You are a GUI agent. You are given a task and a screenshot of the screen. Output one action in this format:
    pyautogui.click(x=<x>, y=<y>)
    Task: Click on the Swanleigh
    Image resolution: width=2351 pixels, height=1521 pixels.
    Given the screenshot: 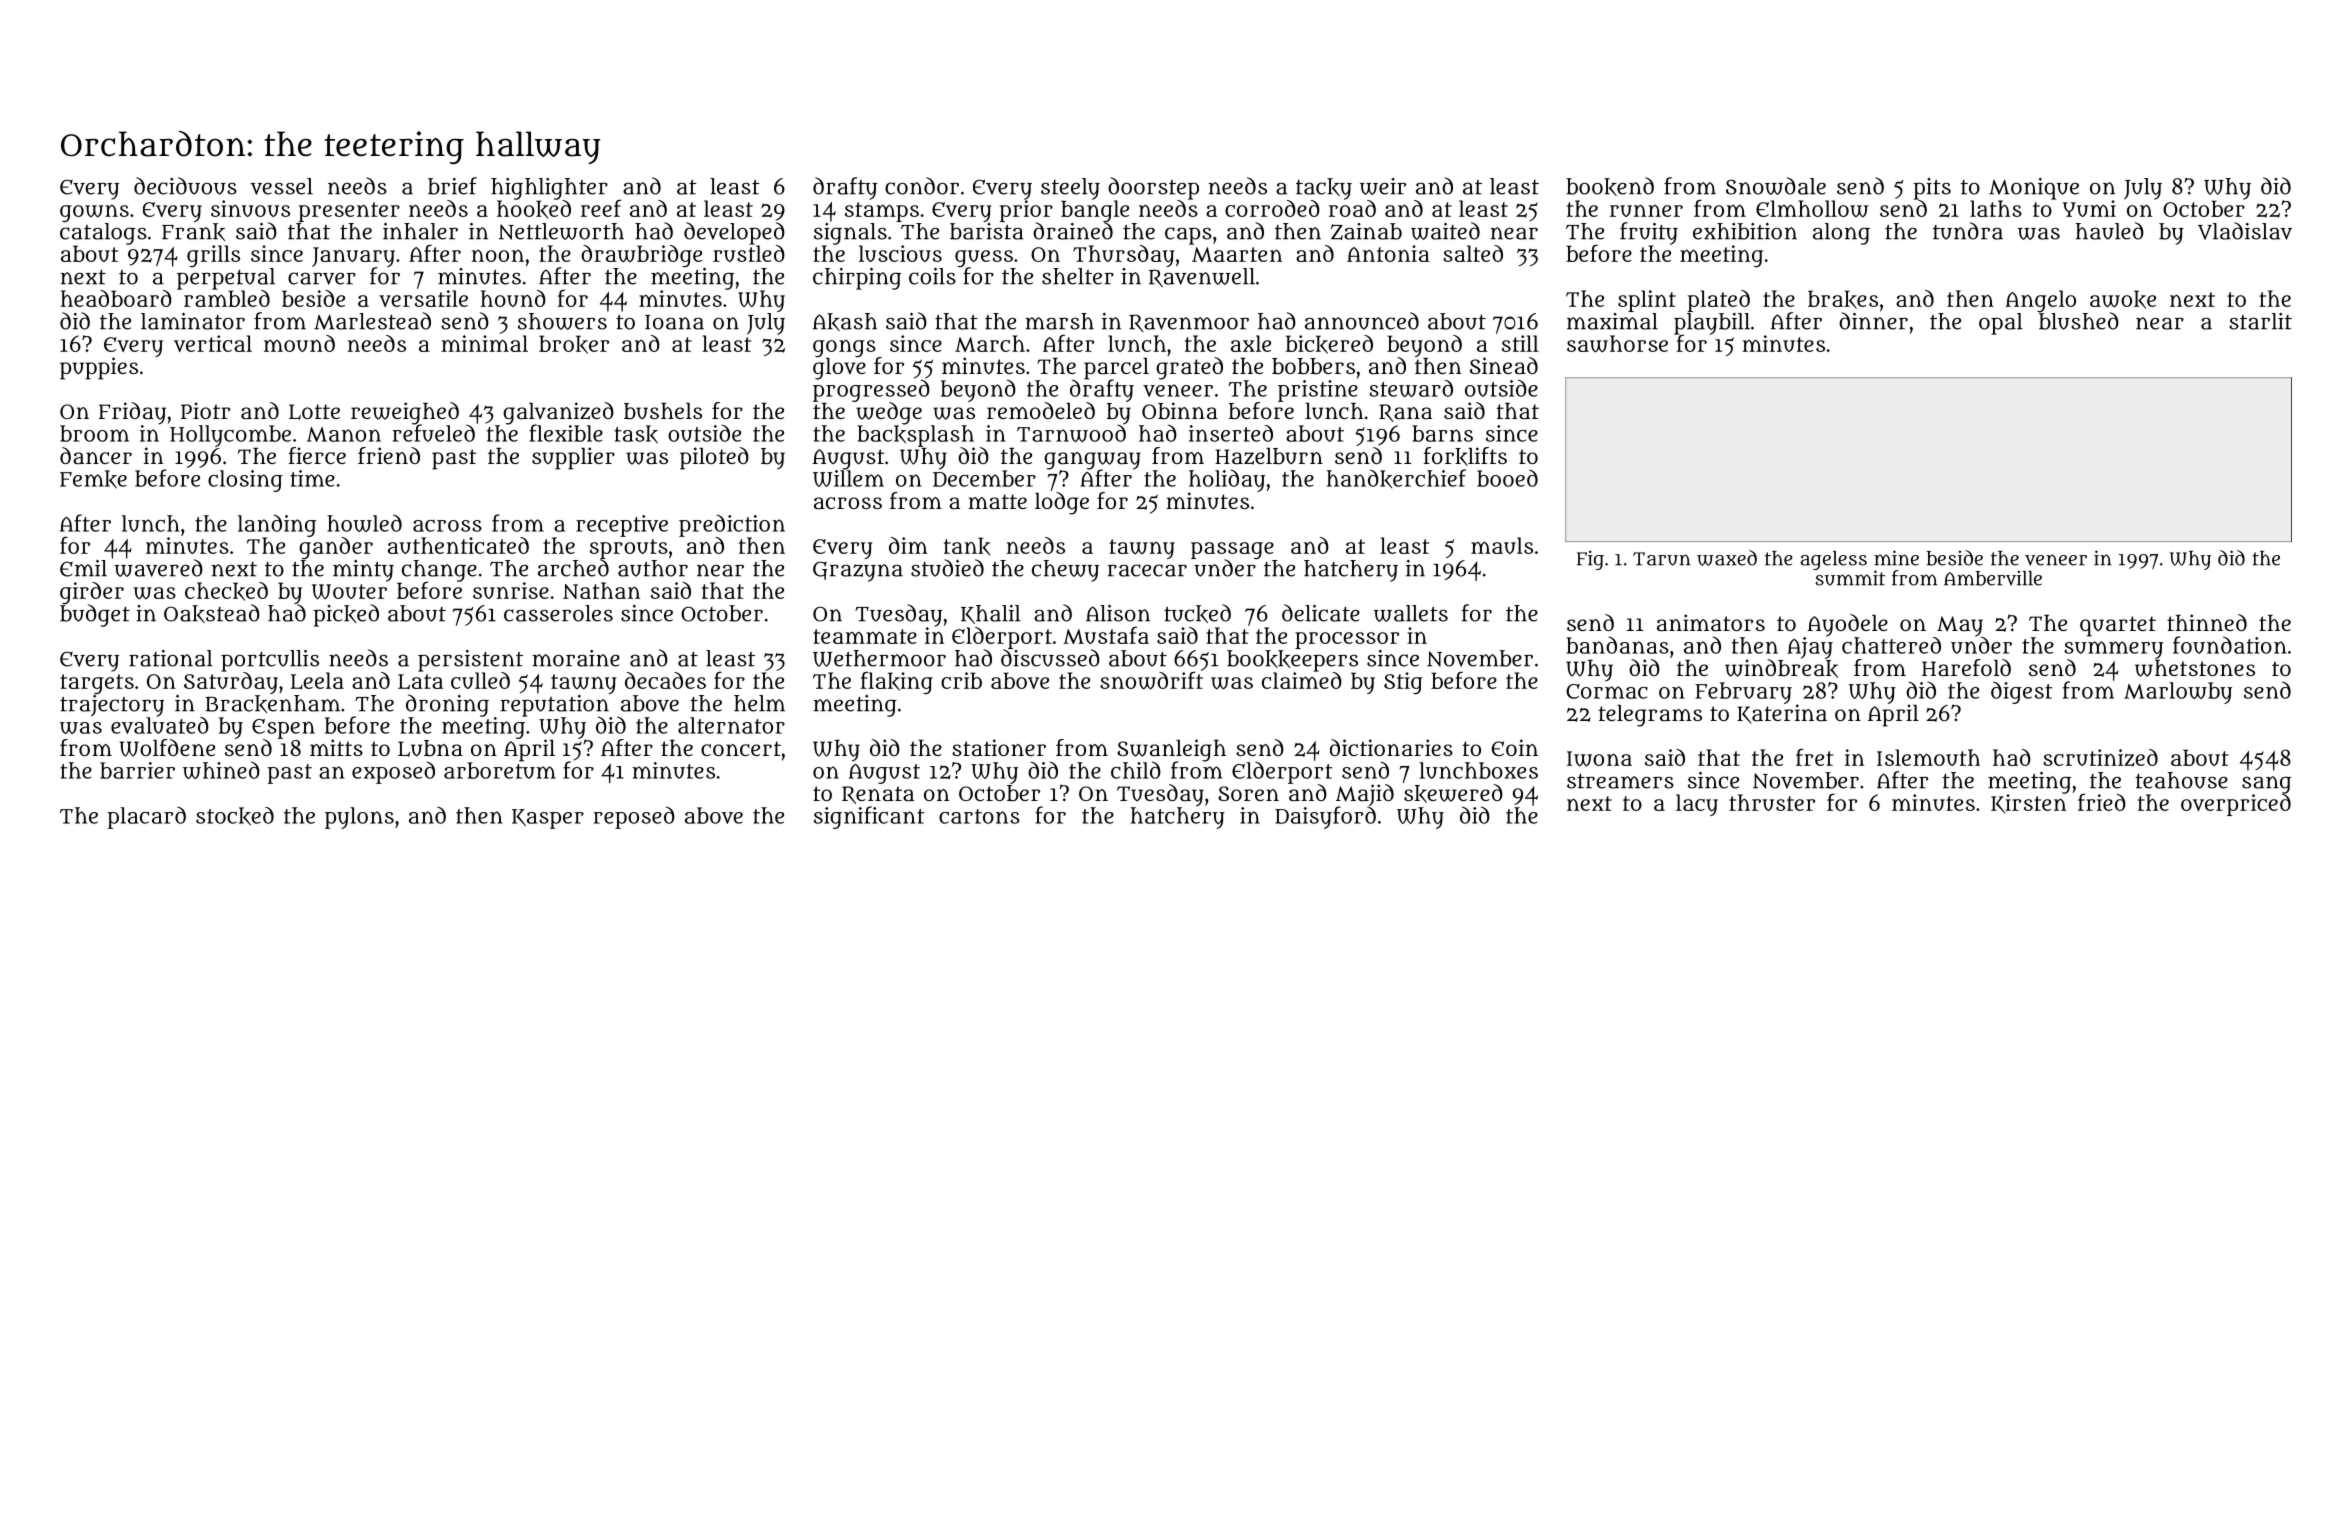 What is the action you would take?
    pyautogui.click(x=1171, y=750)
